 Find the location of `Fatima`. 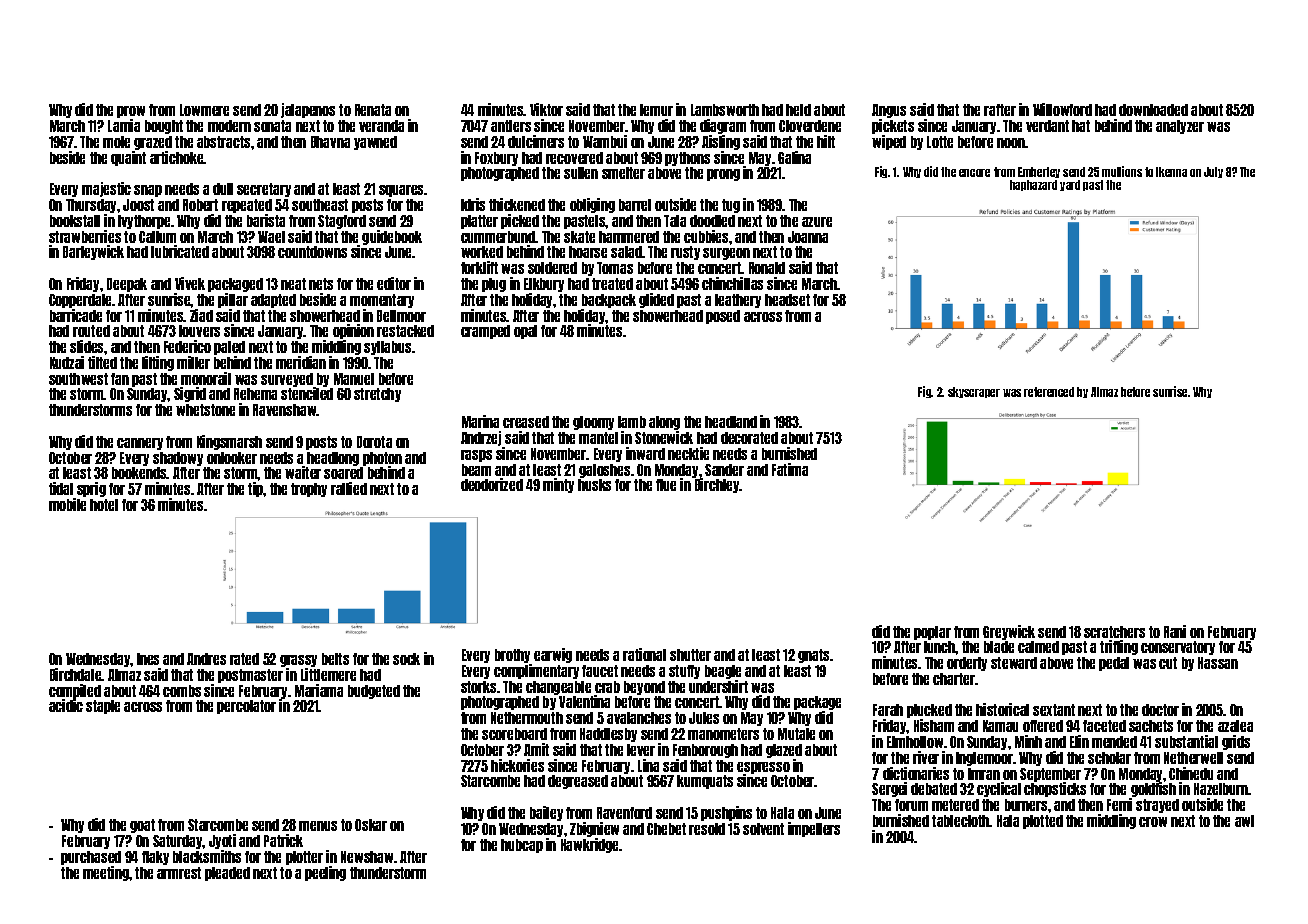

Fatima is located at coordinates (790, 469).
